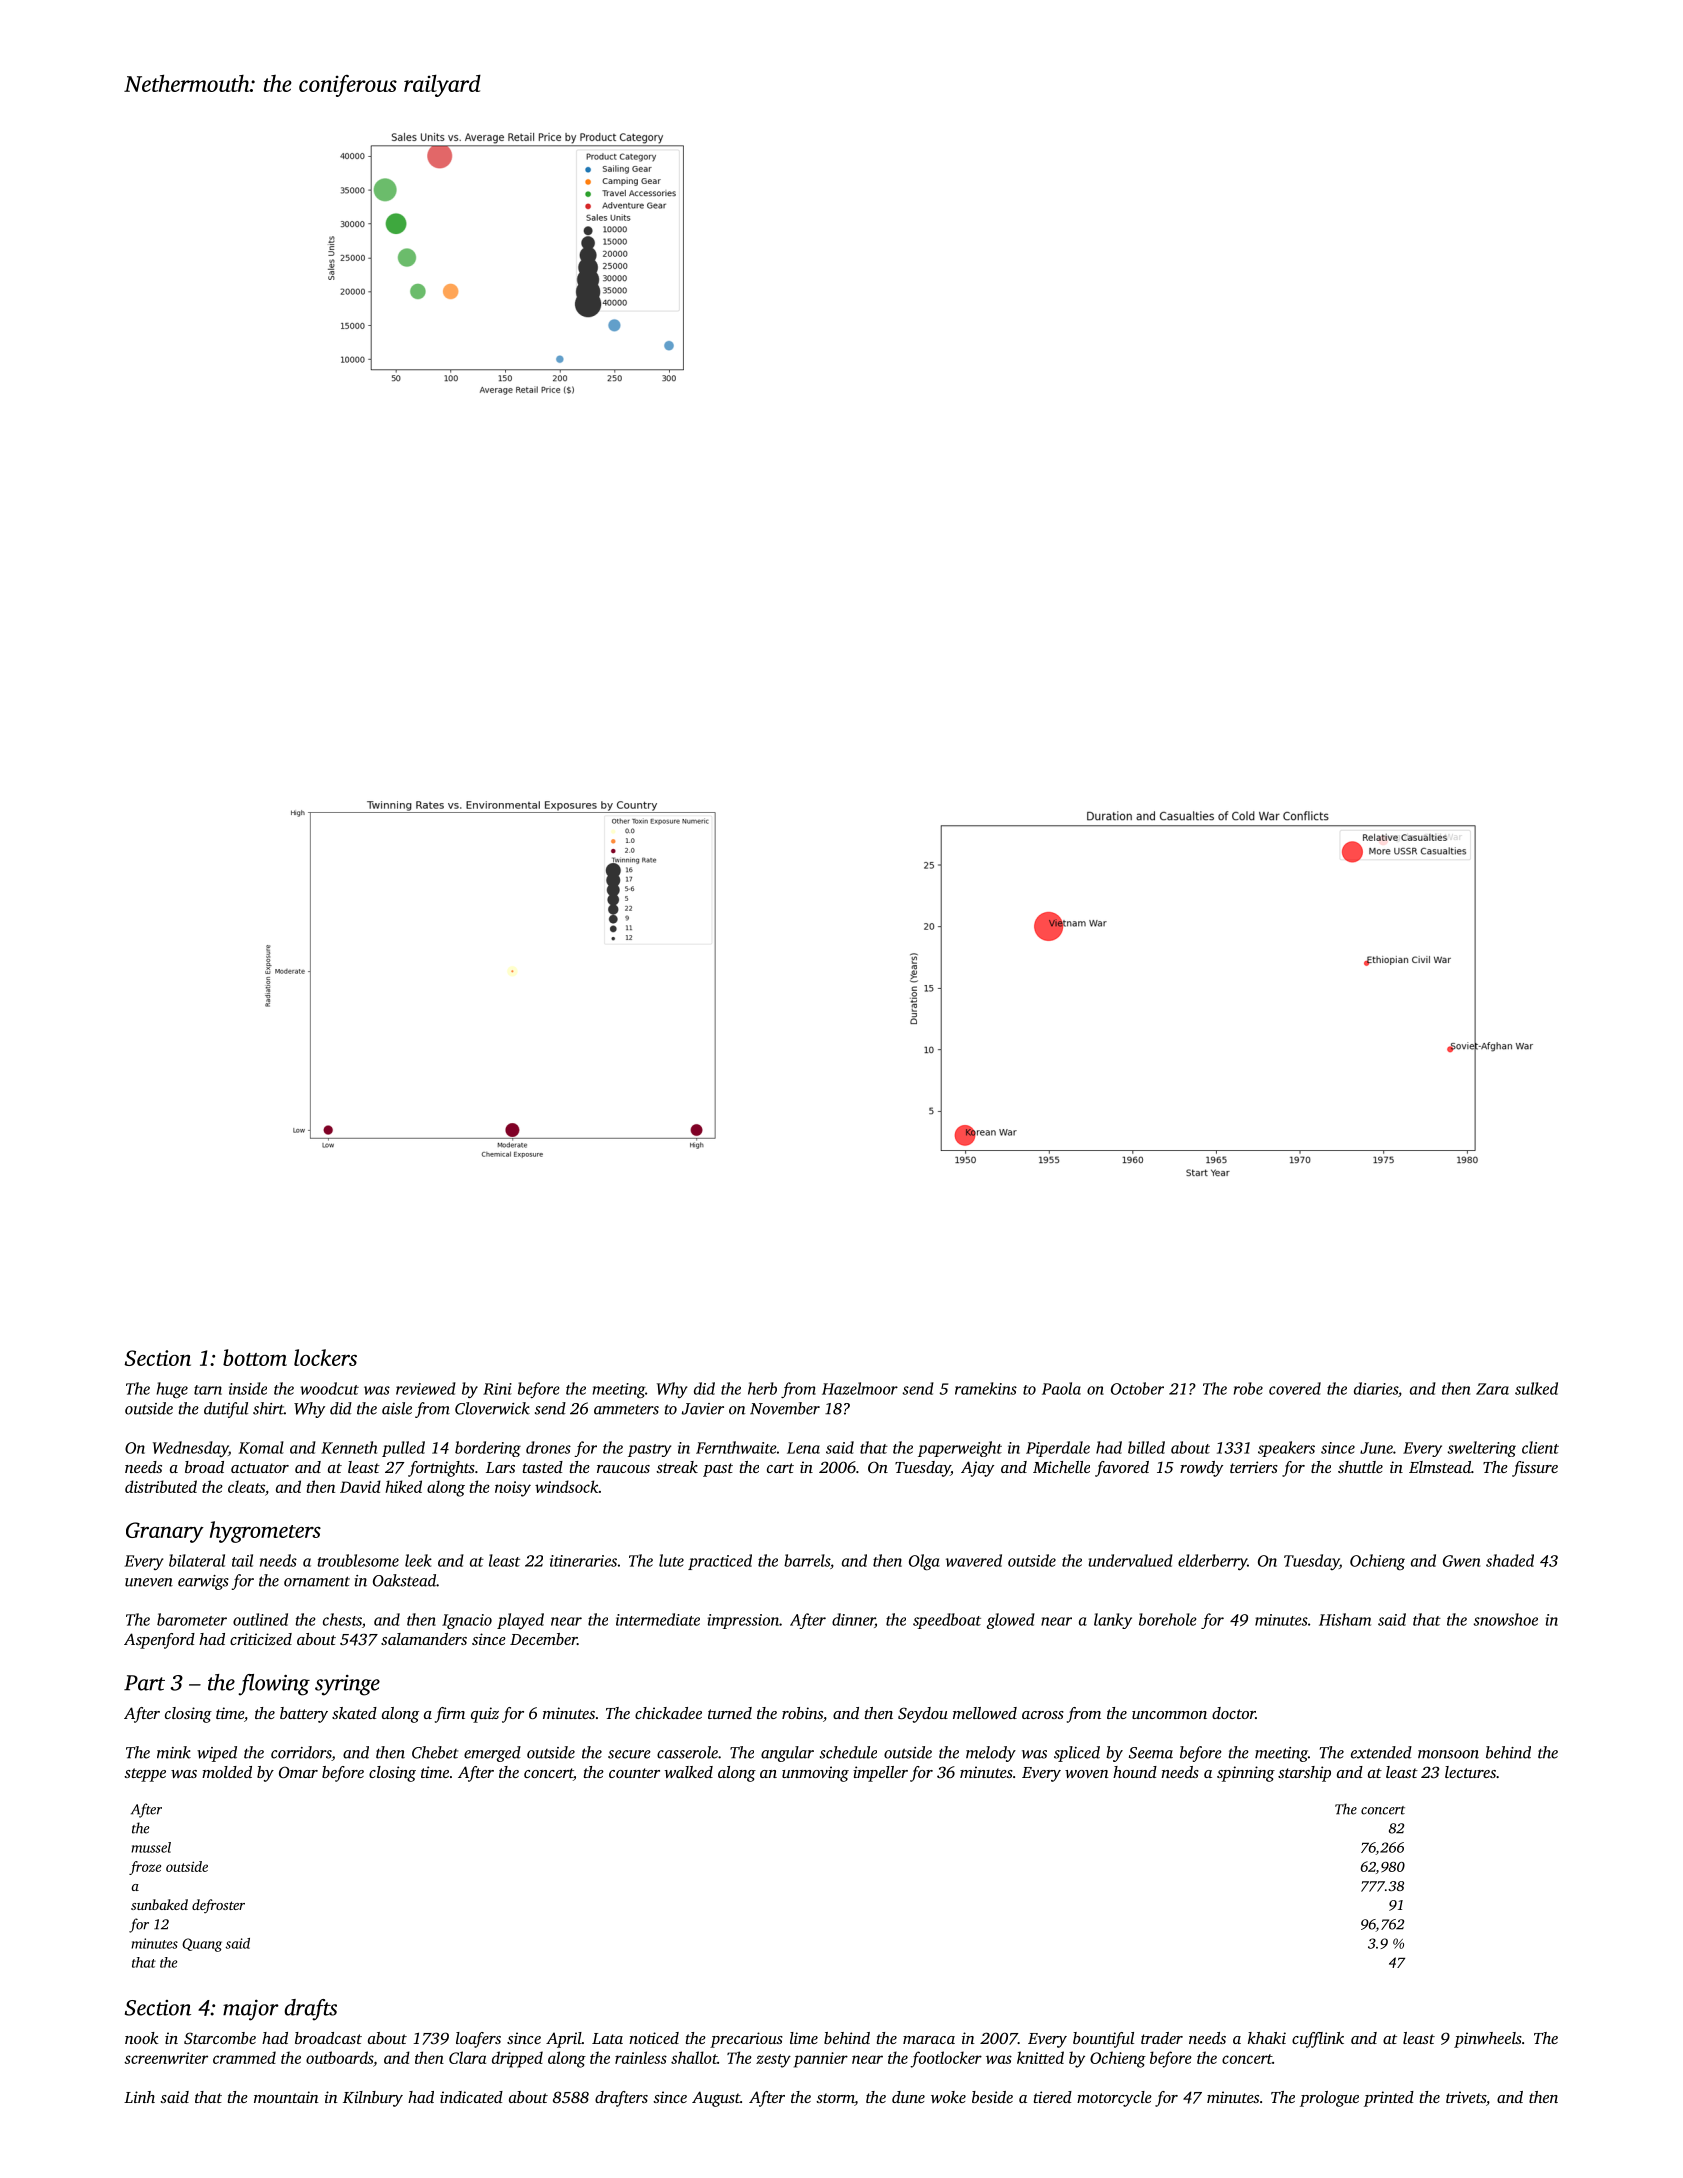 This screenshot has width=1683, height=2178. Describe the element at coordinates (325, 1357) in the screenshot. I see `lockers` at that location.
